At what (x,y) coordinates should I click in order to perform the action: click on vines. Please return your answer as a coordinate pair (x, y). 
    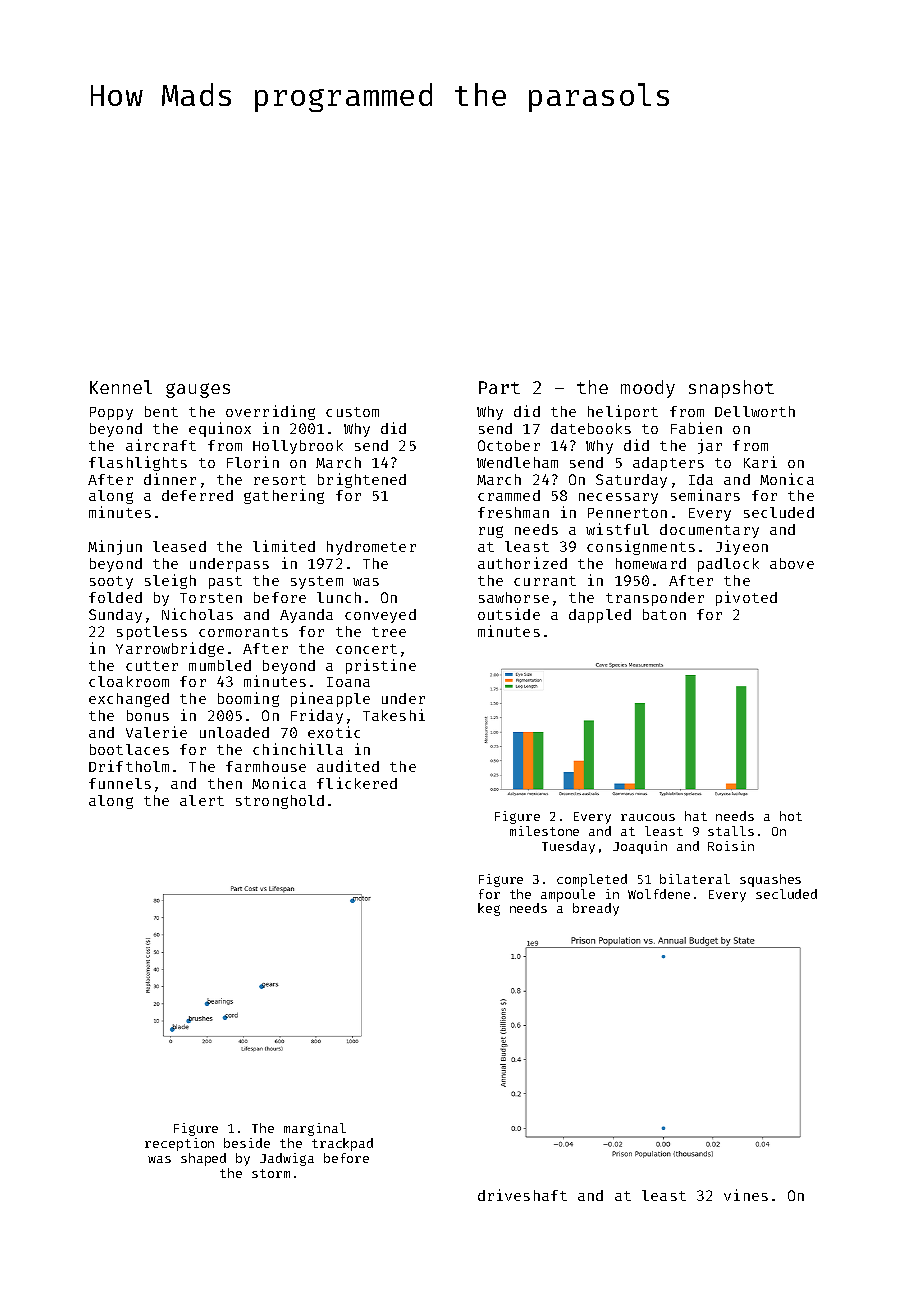
    Looking at the image, I should click on (746, 1195).
